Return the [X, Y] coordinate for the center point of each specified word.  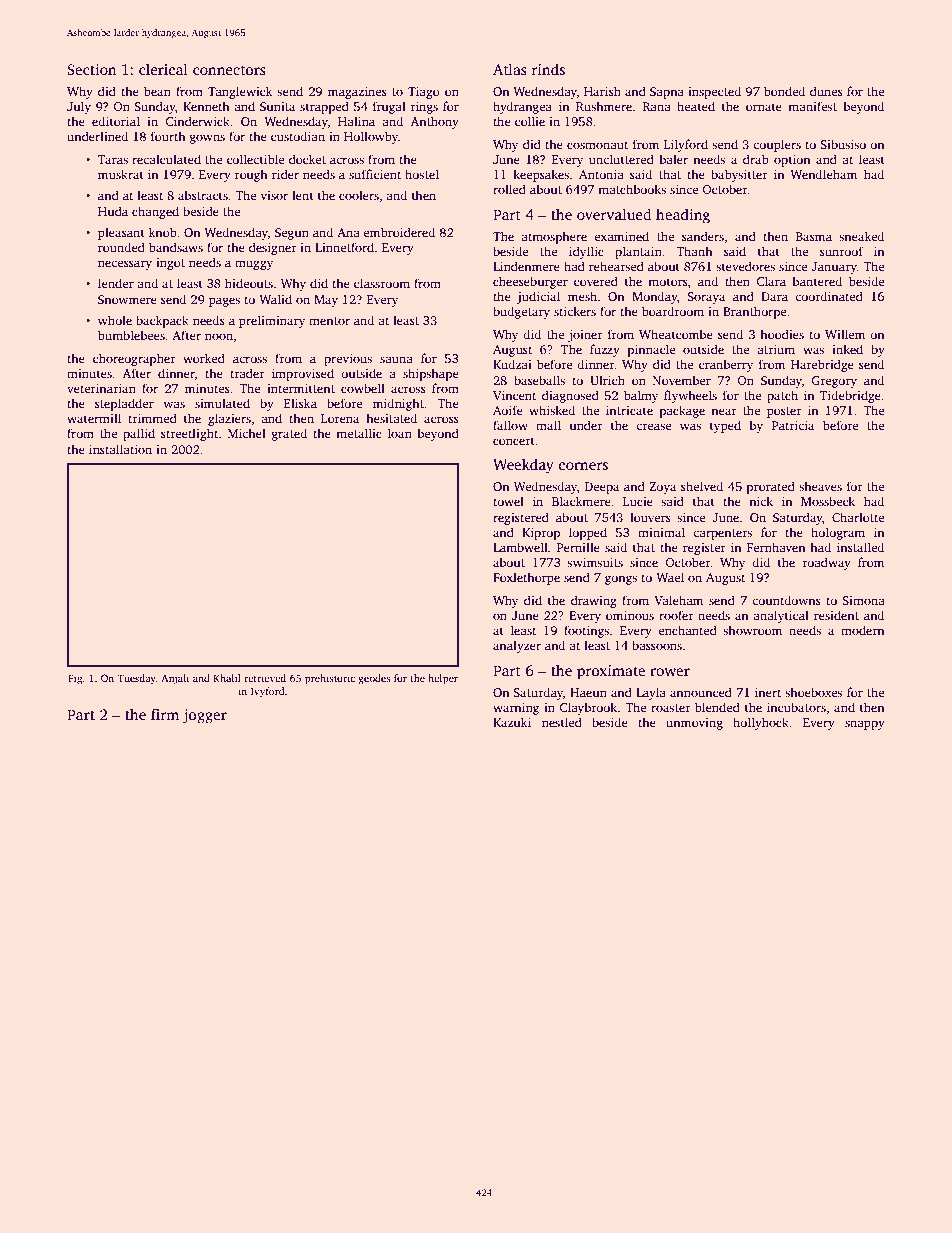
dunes [826, 91]
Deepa [602, 488]
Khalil [227, 678]
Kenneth [206, 106]
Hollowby [371, 137]
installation [120, 449]
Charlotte [858, 517]
